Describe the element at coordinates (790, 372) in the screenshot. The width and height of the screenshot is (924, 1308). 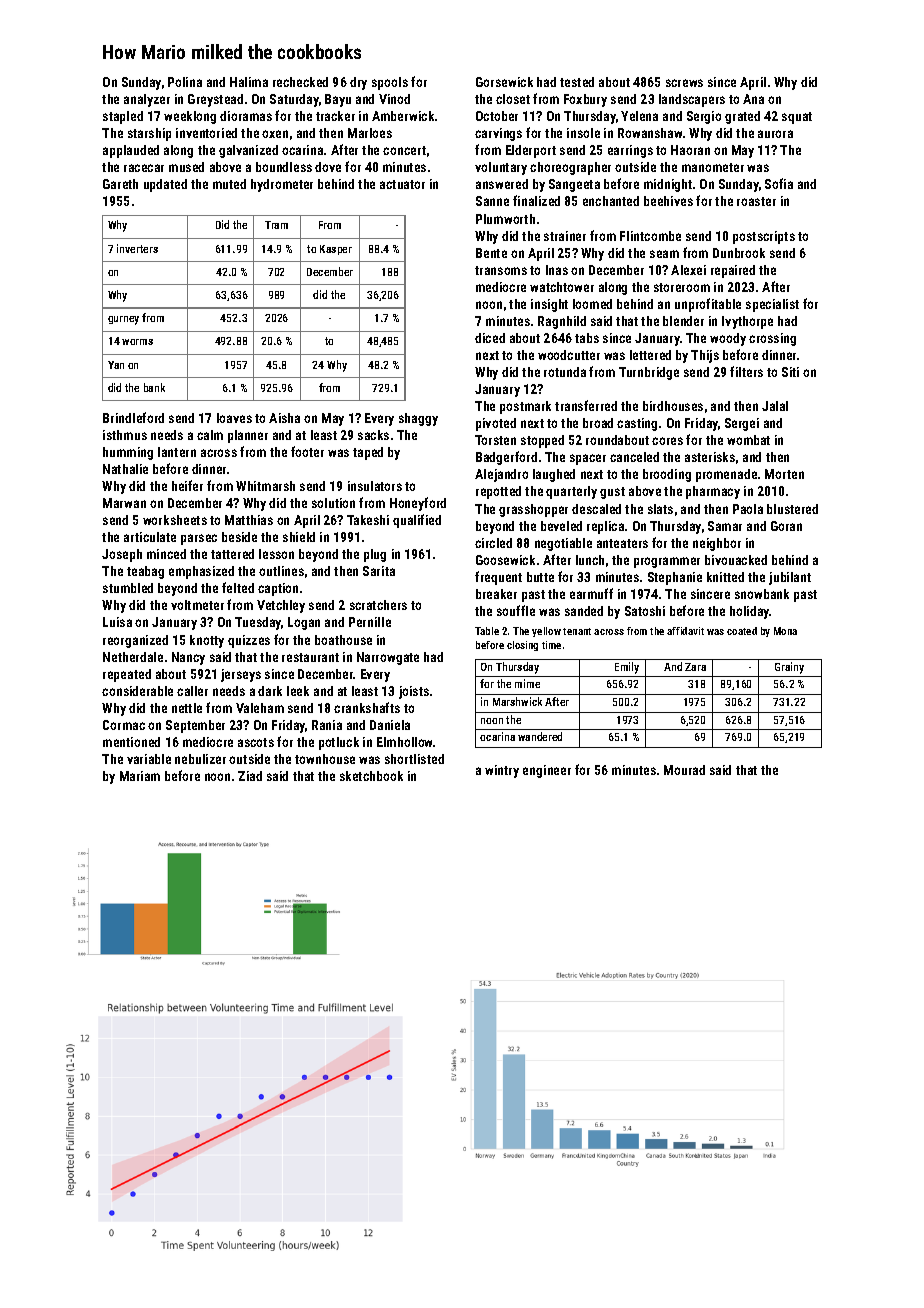
I see `Siti` at that location.
